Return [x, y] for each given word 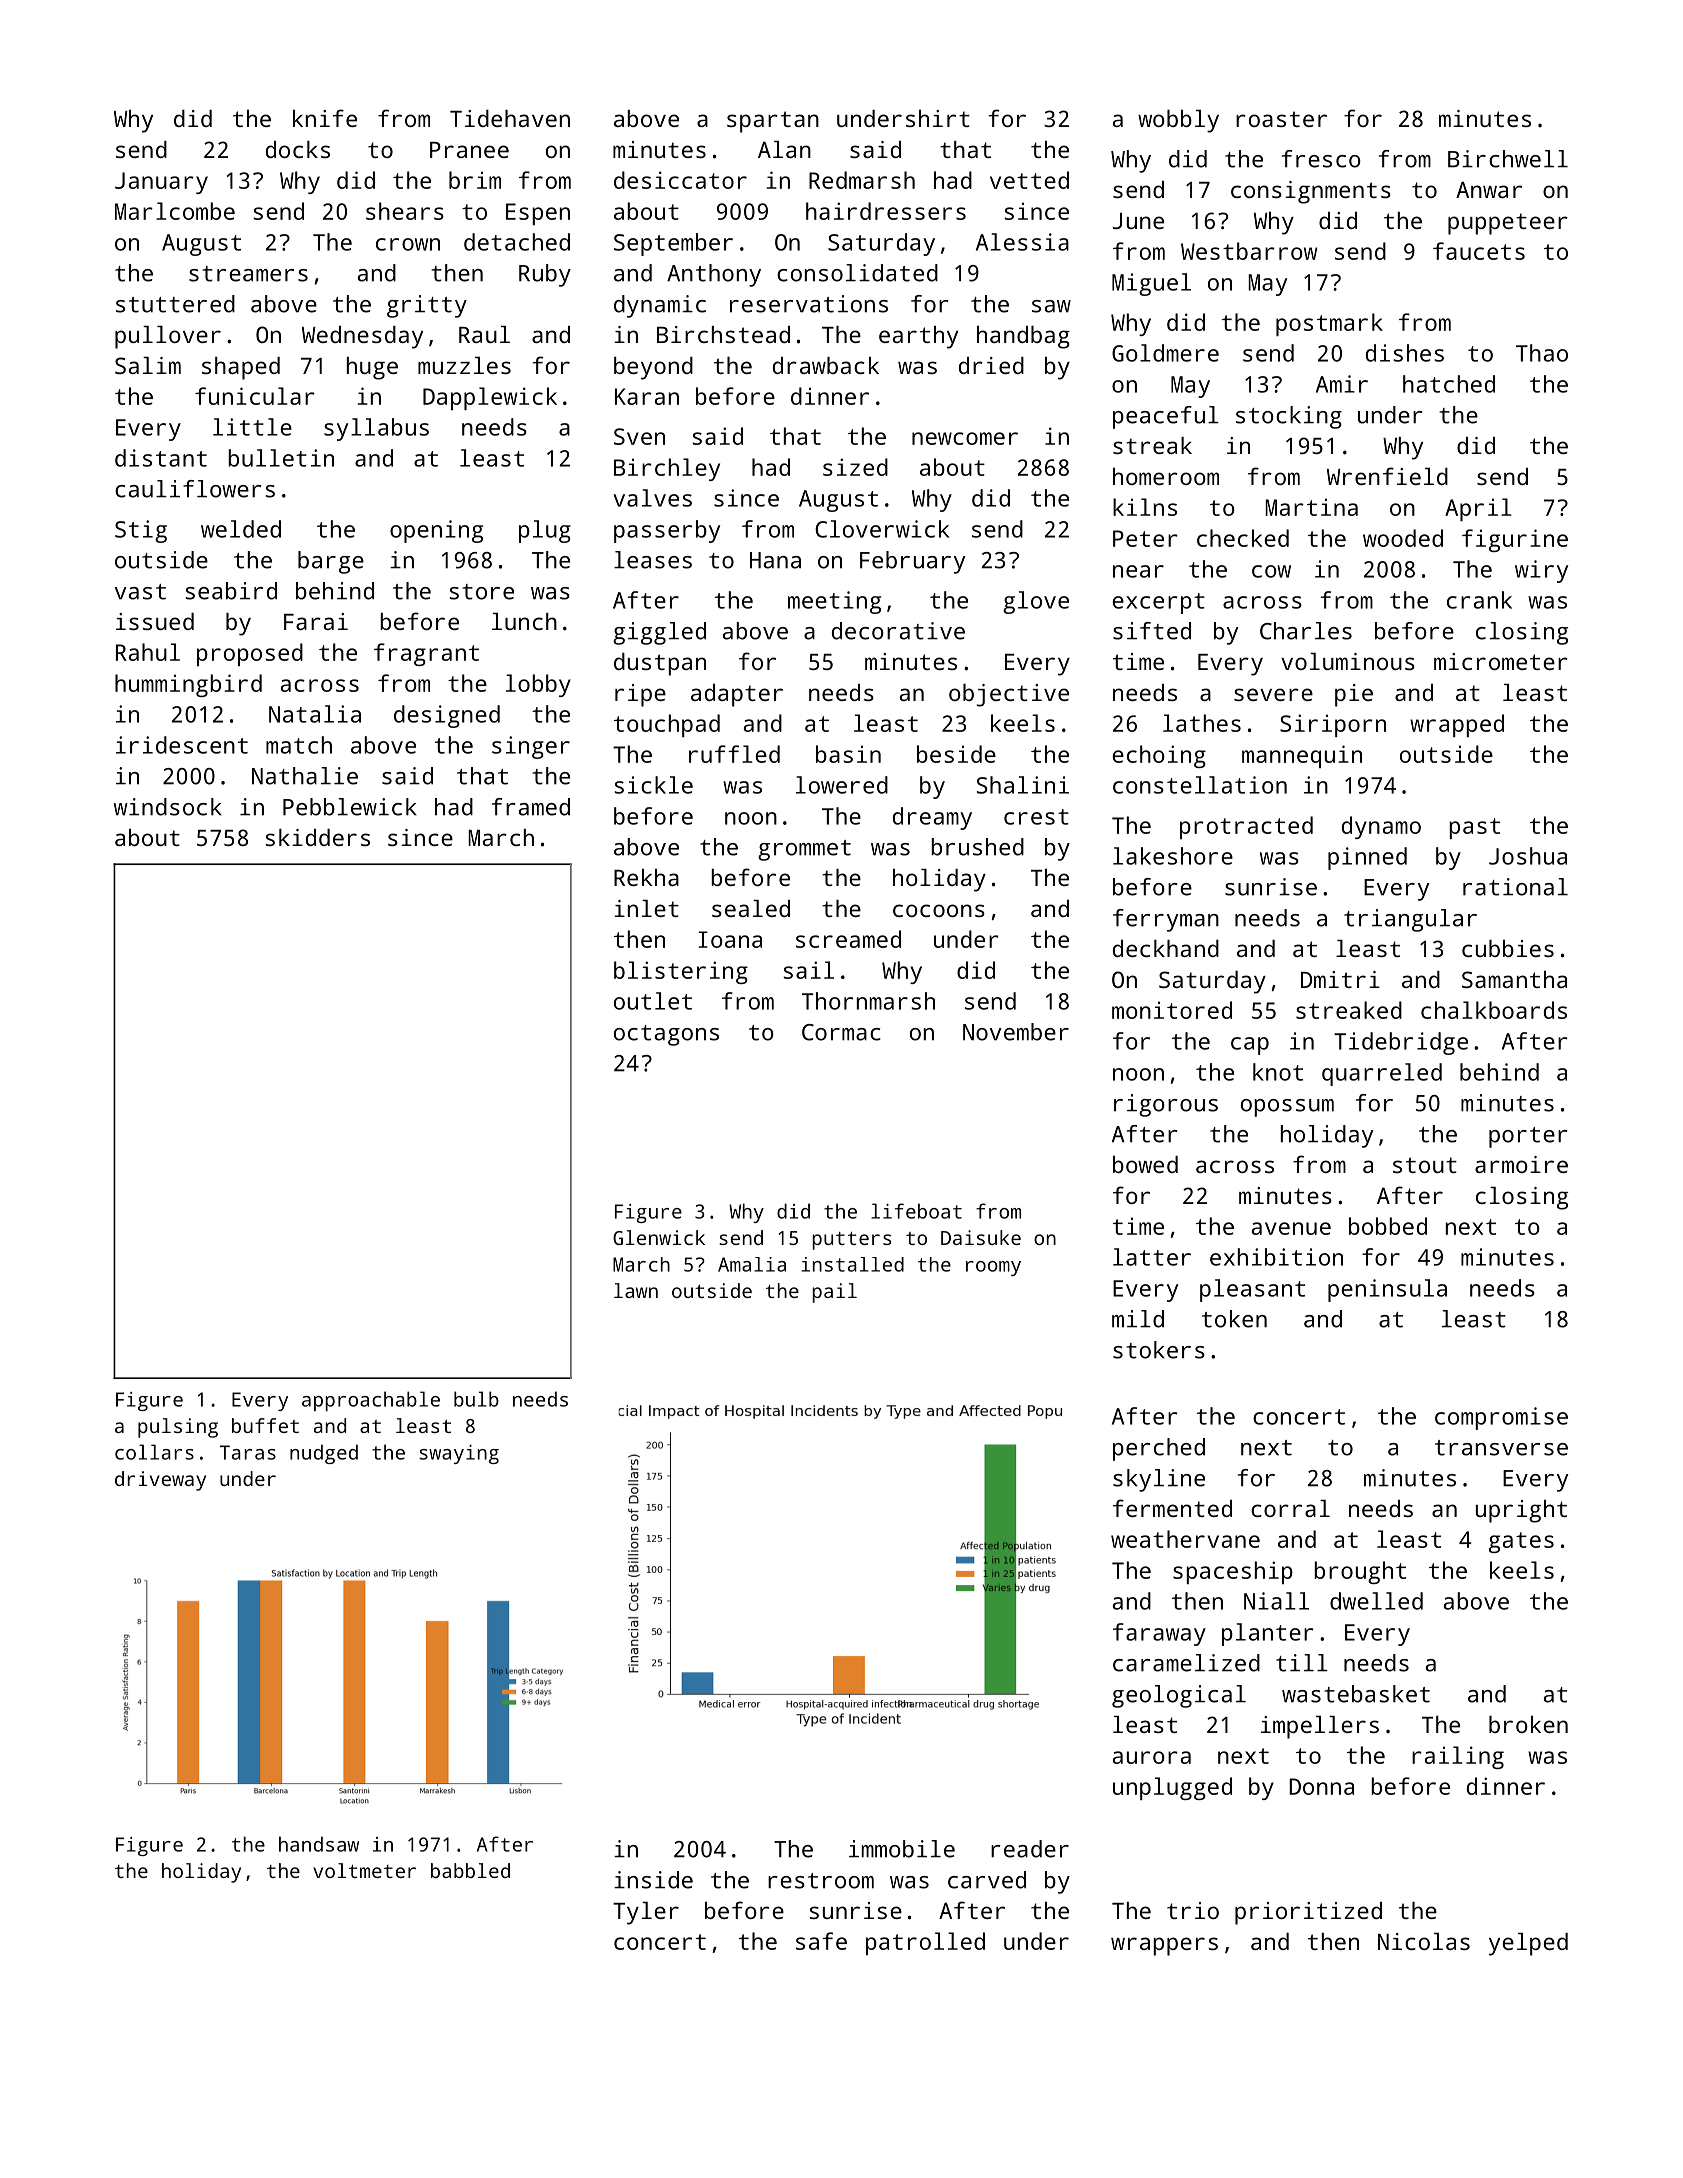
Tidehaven [510, 118]
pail [834, 1293]
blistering [681, 972]
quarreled [1382, 1074]
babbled [470, 1870]
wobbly [1178, 121]
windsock [168, 807]
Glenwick [659, 1237]
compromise [1501, 1418]
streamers [248, 274]
